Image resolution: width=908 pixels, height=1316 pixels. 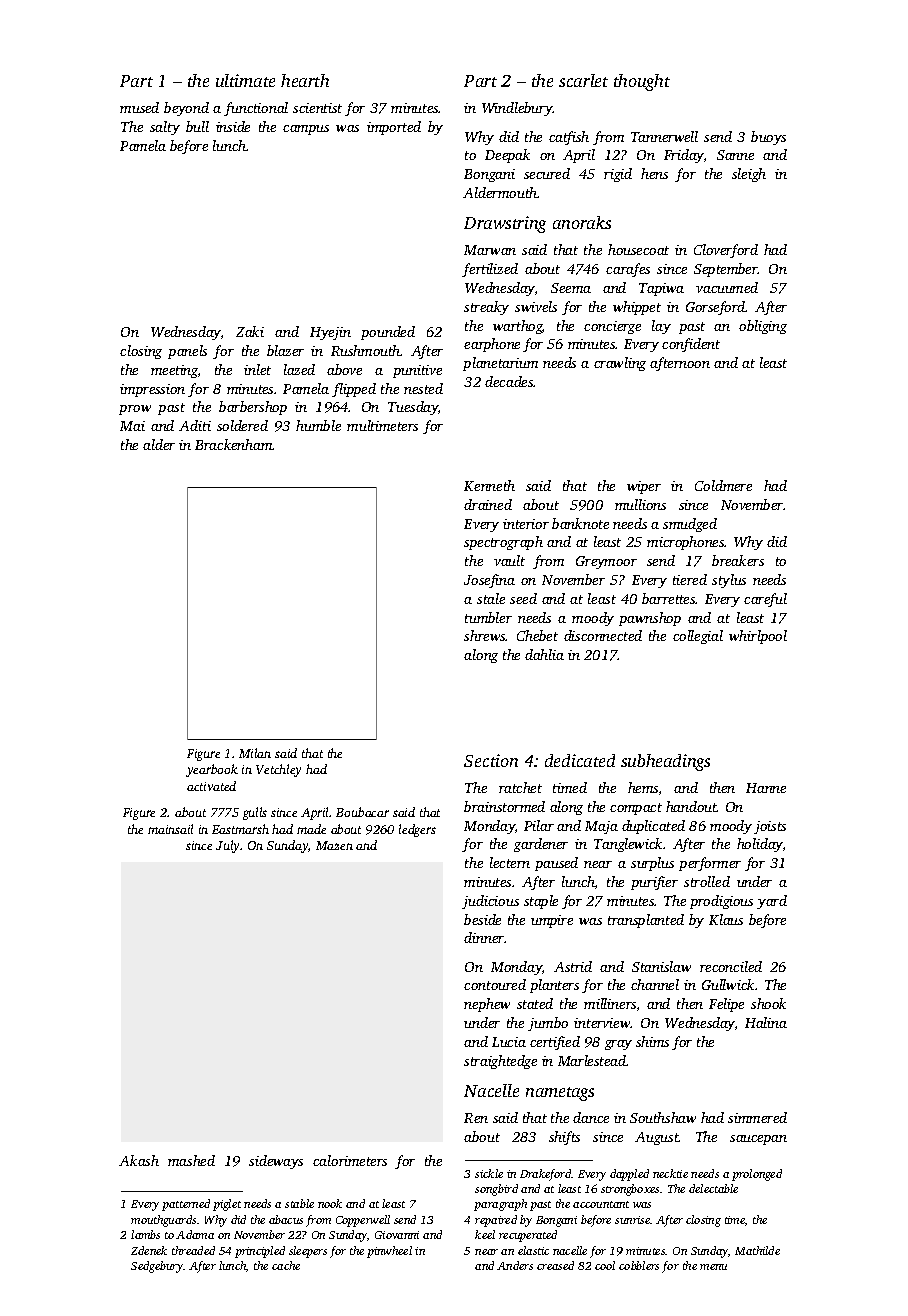 What do you see at coordinates (170, 829) in the screenshot?
I see `mainsail` at bounding box center [170, 829].
